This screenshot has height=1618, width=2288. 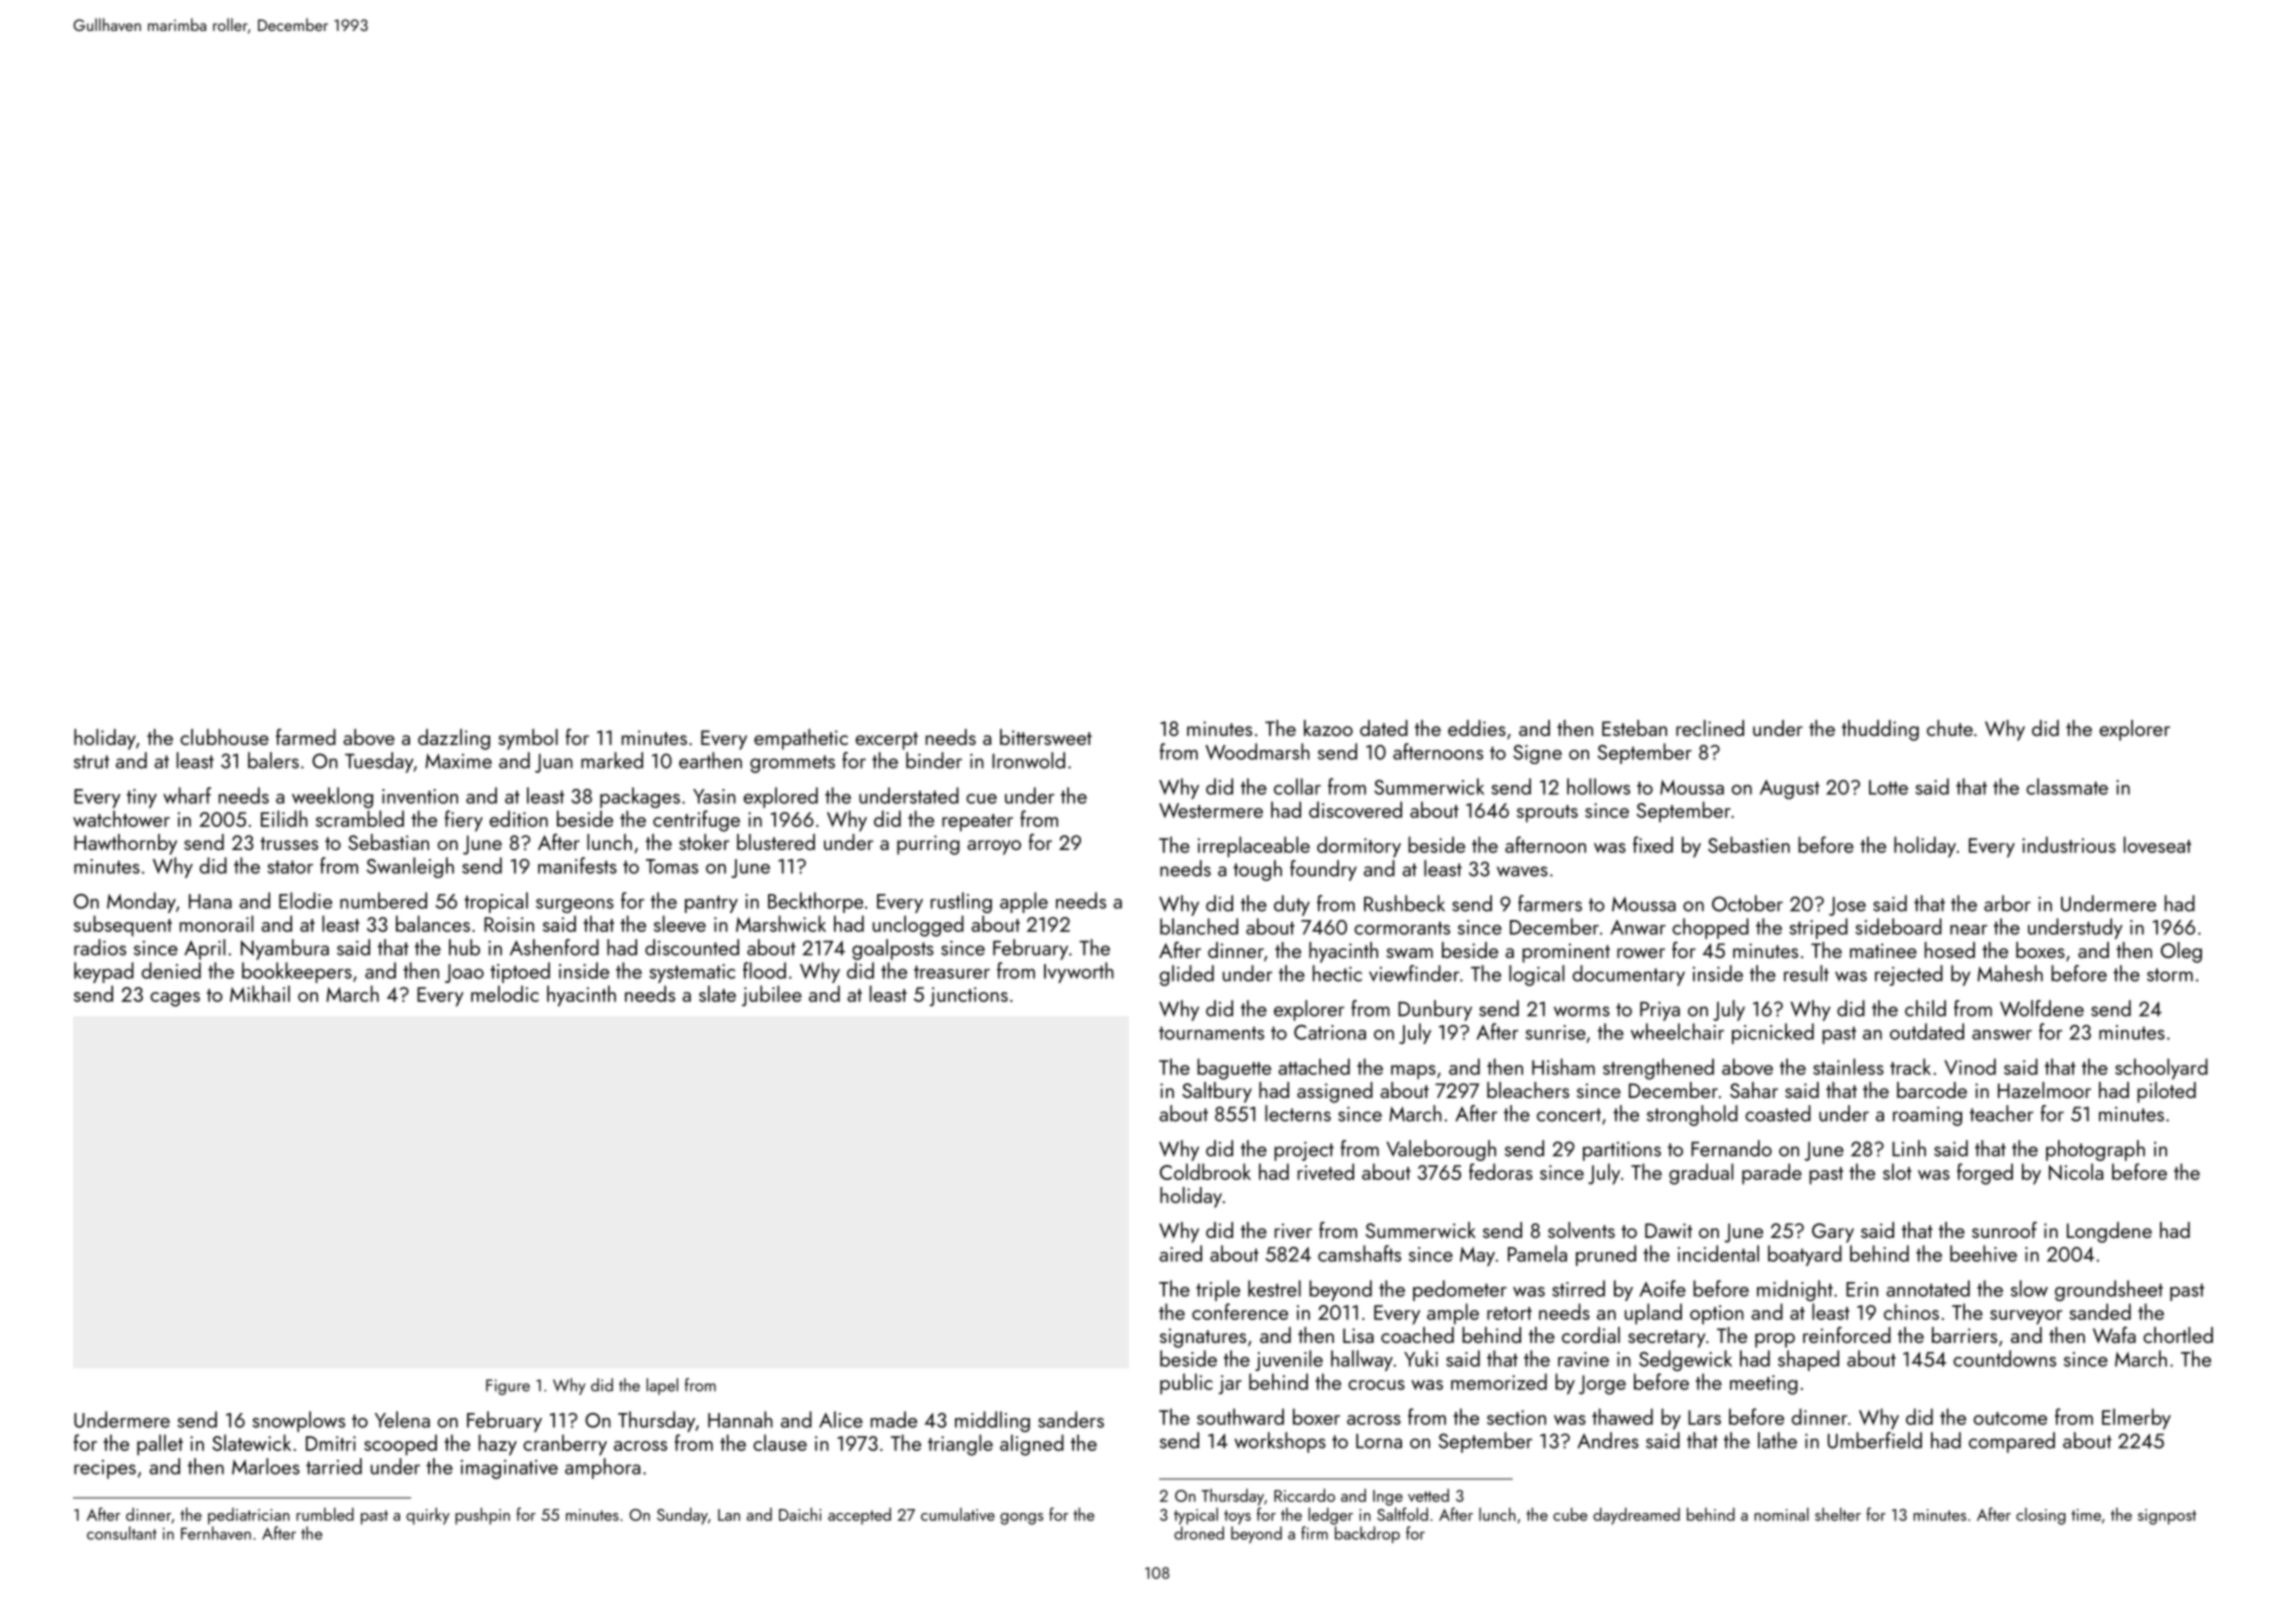 What do you see at coordinates (1234, 1069) in the screenshot?
I see `baguette` at bounding box center [1234, 1069].
